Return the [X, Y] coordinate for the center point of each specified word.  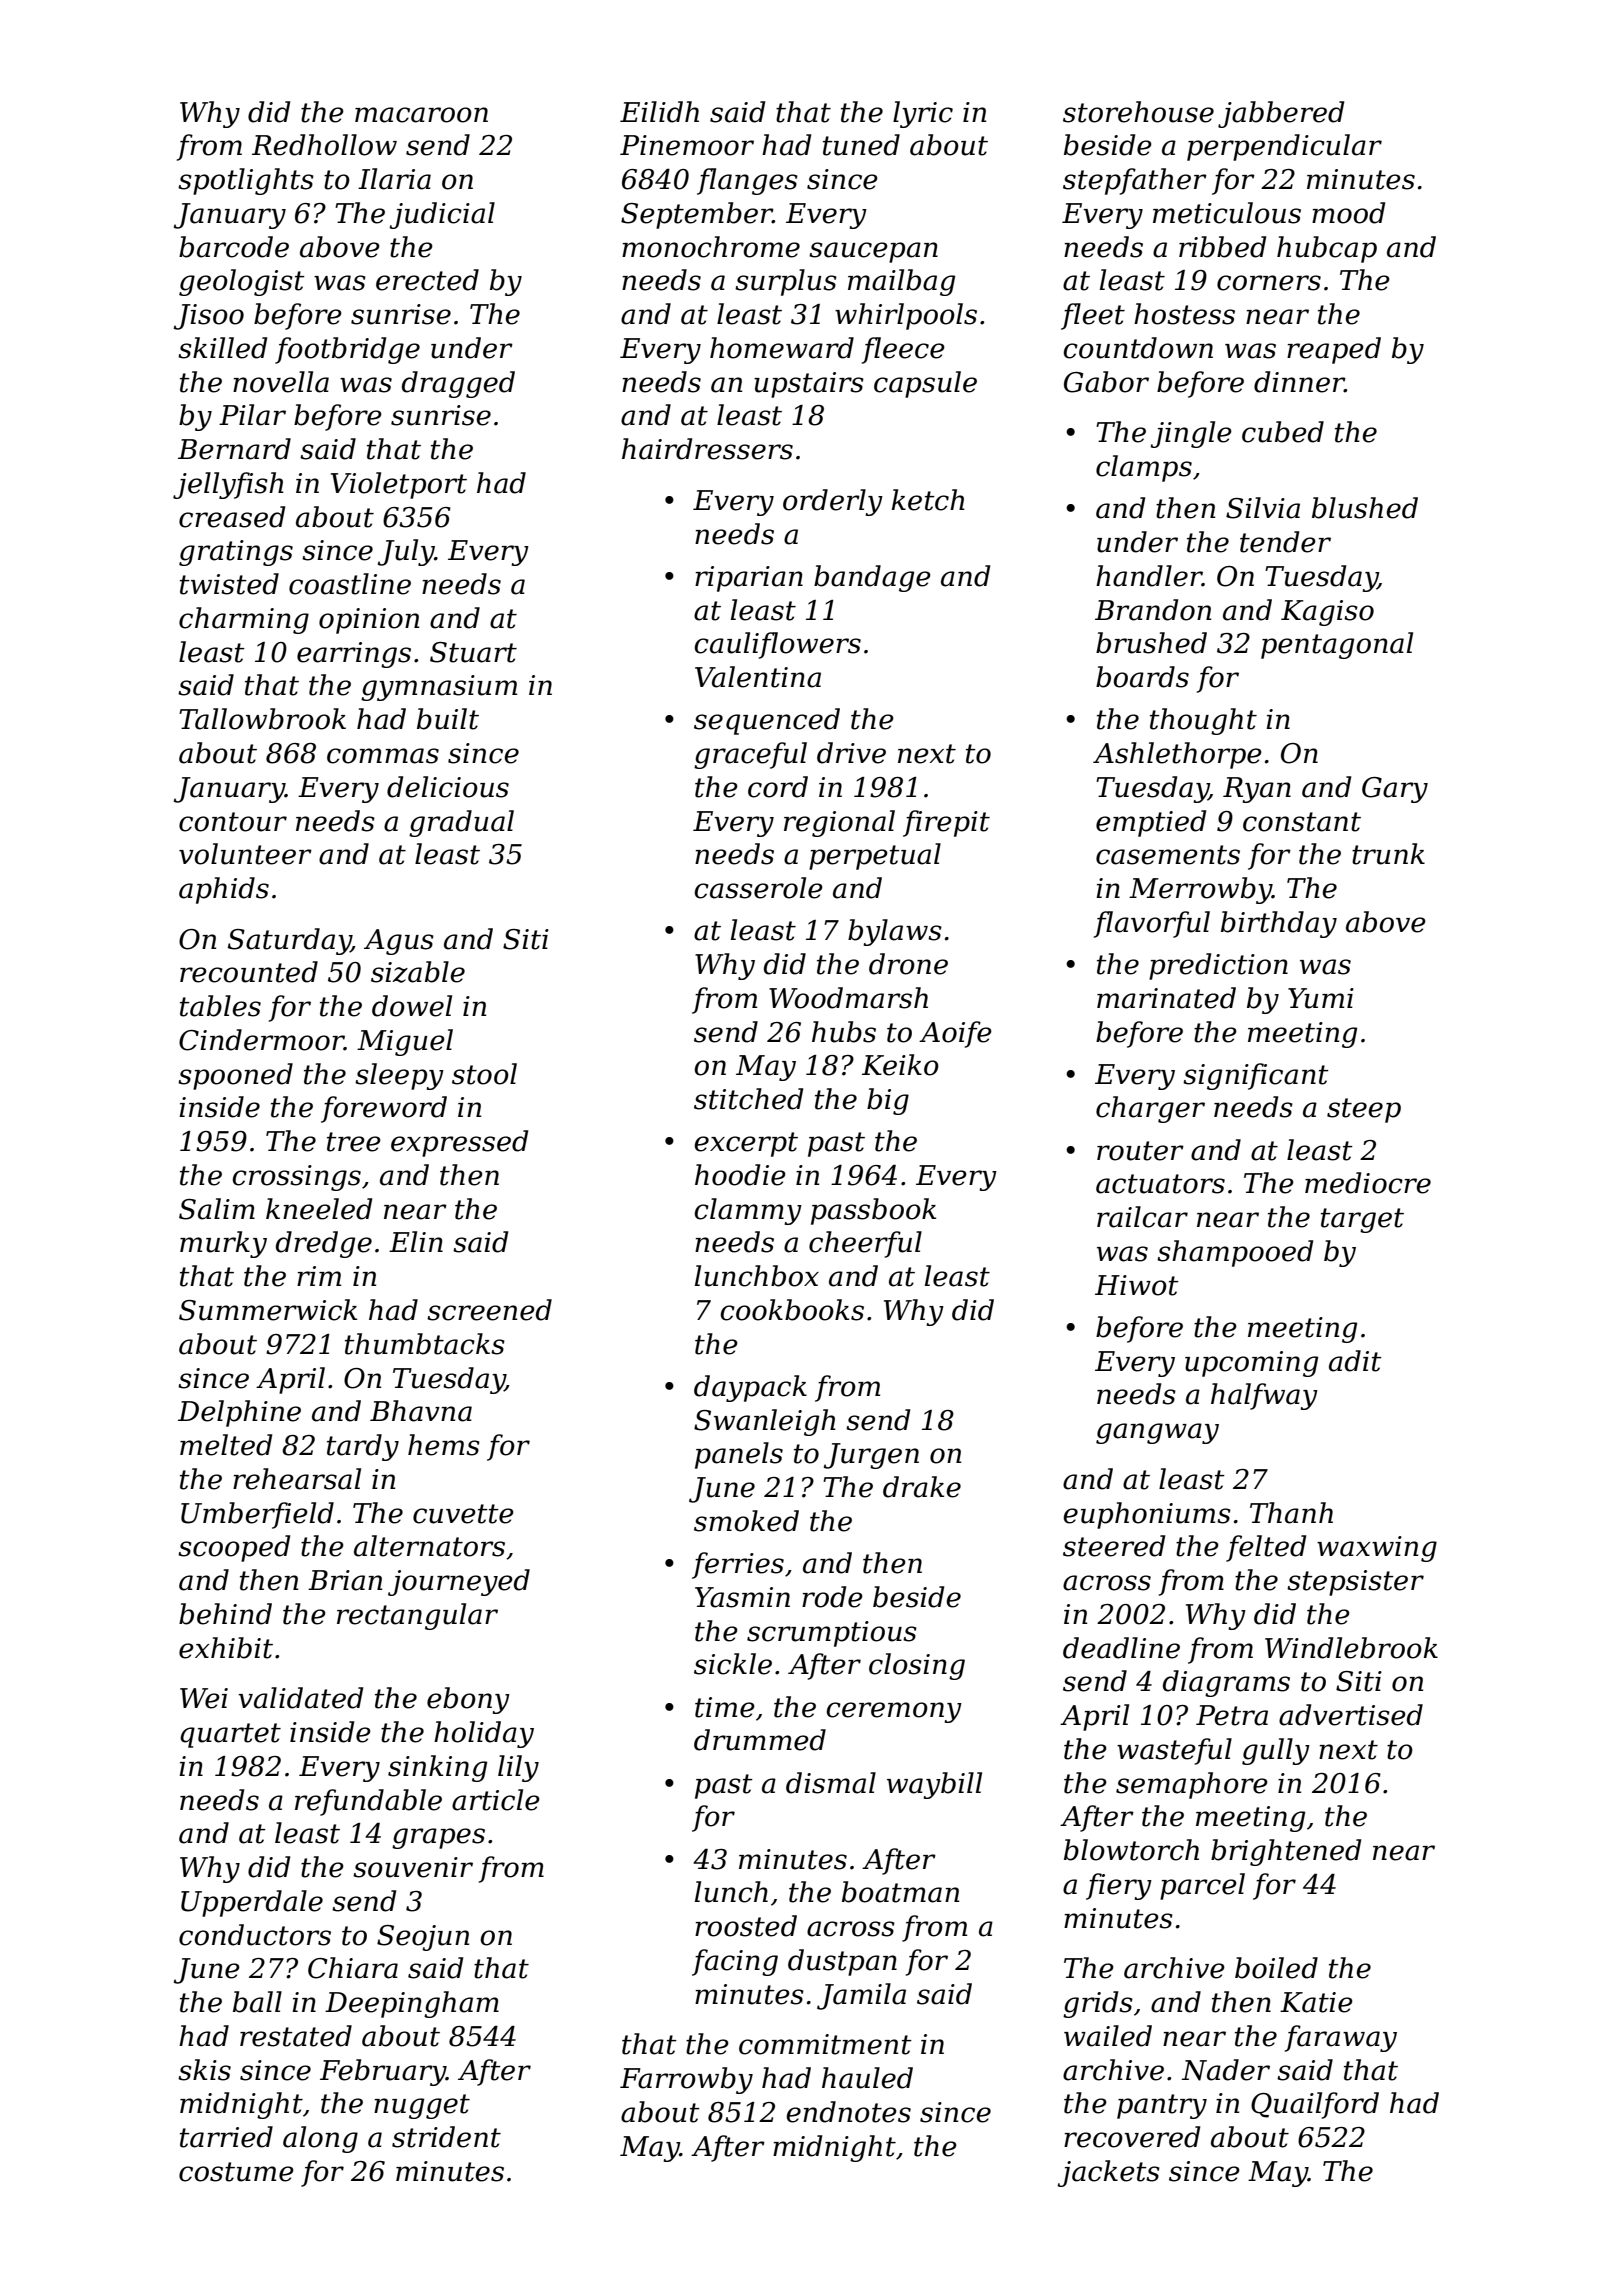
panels [739, 1455]
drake [922, 1487]
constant [1302, 822]
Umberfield [257, 1515]
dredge [324, 1244]
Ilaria [394, 179]
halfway [1264, 1396]
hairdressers [707, 449]
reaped [1334, 350]
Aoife [955, 1034]
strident [446, 2137]
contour [233, 822]
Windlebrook [1351, 1648]
